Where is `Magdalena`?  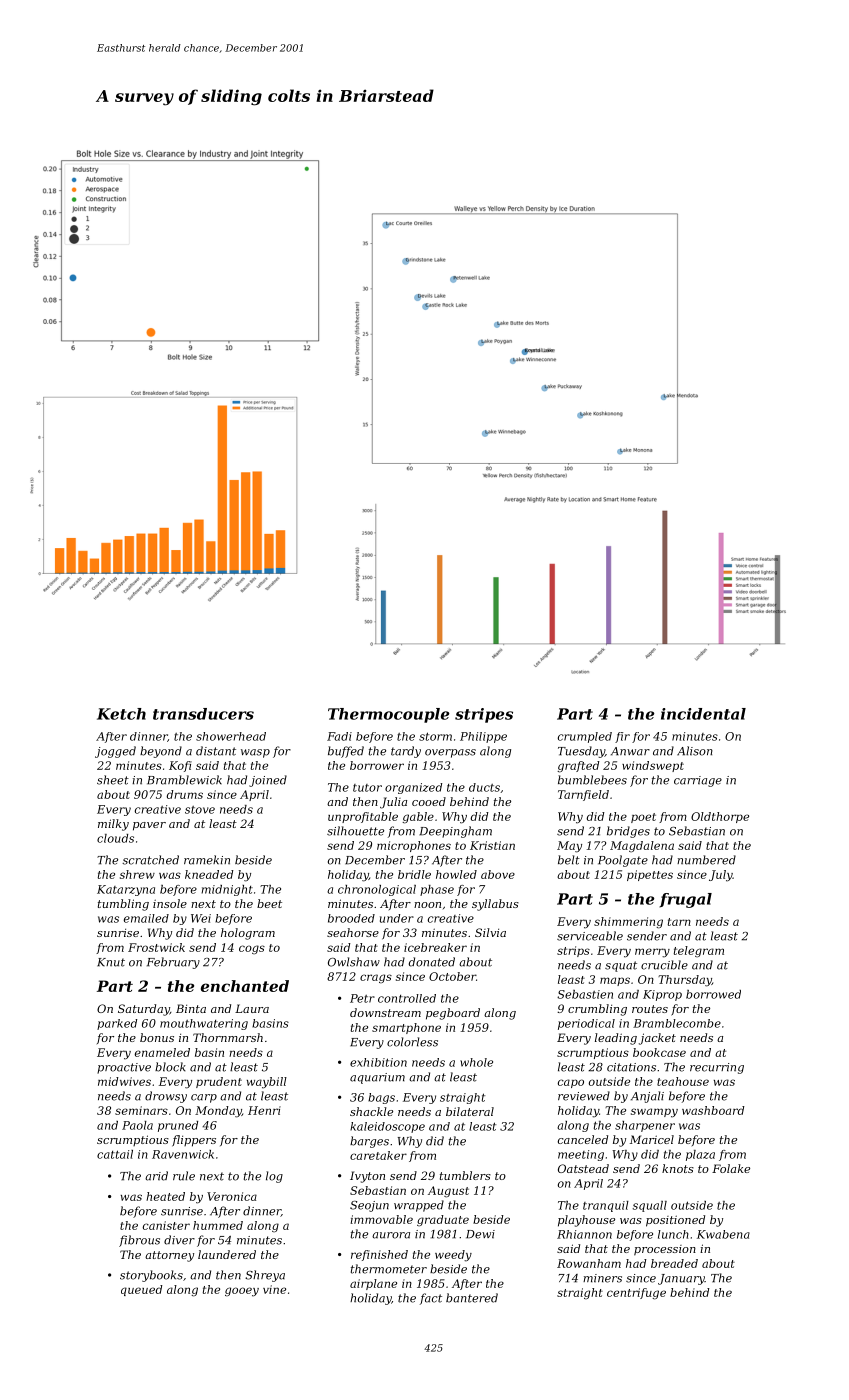 Magdalena is located at coordinates (642, 846).
